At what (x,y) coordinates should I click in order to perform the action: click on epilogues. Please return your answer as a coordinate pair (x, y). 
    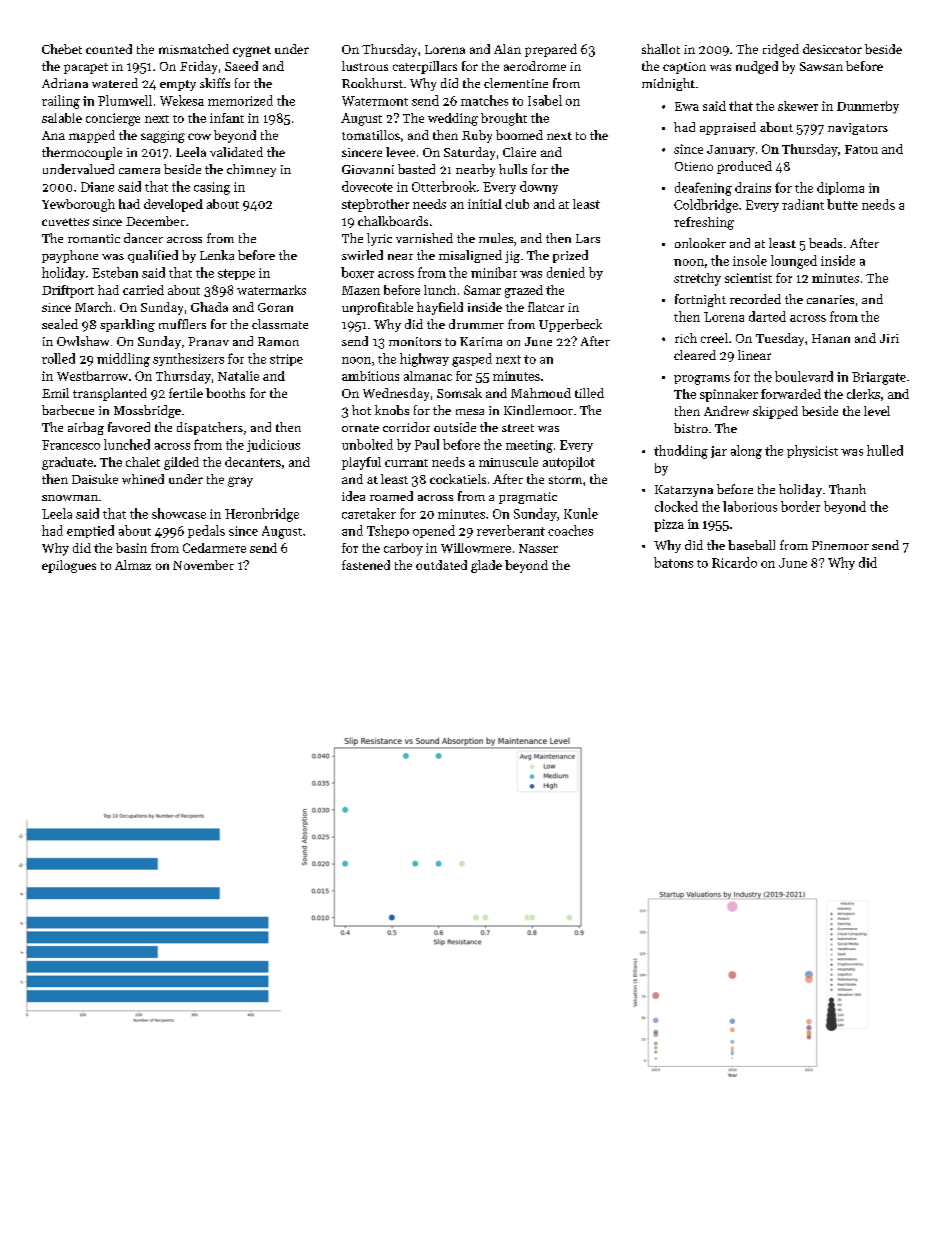
    Looking at the image, I should click on (69, 566).
